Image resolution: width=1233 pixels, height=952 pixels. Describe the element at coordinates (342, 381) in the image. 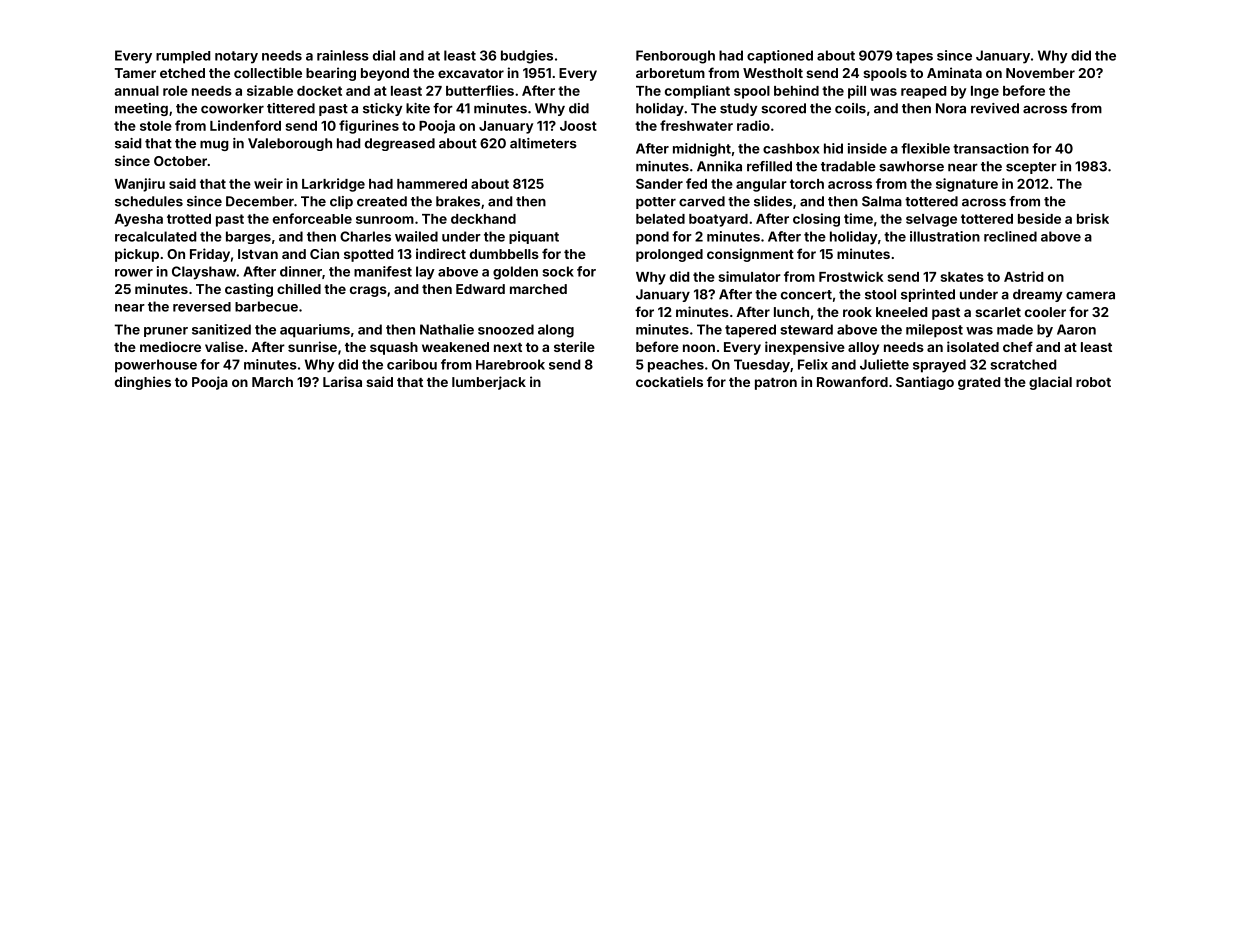

I see `Larisa` at that location.
